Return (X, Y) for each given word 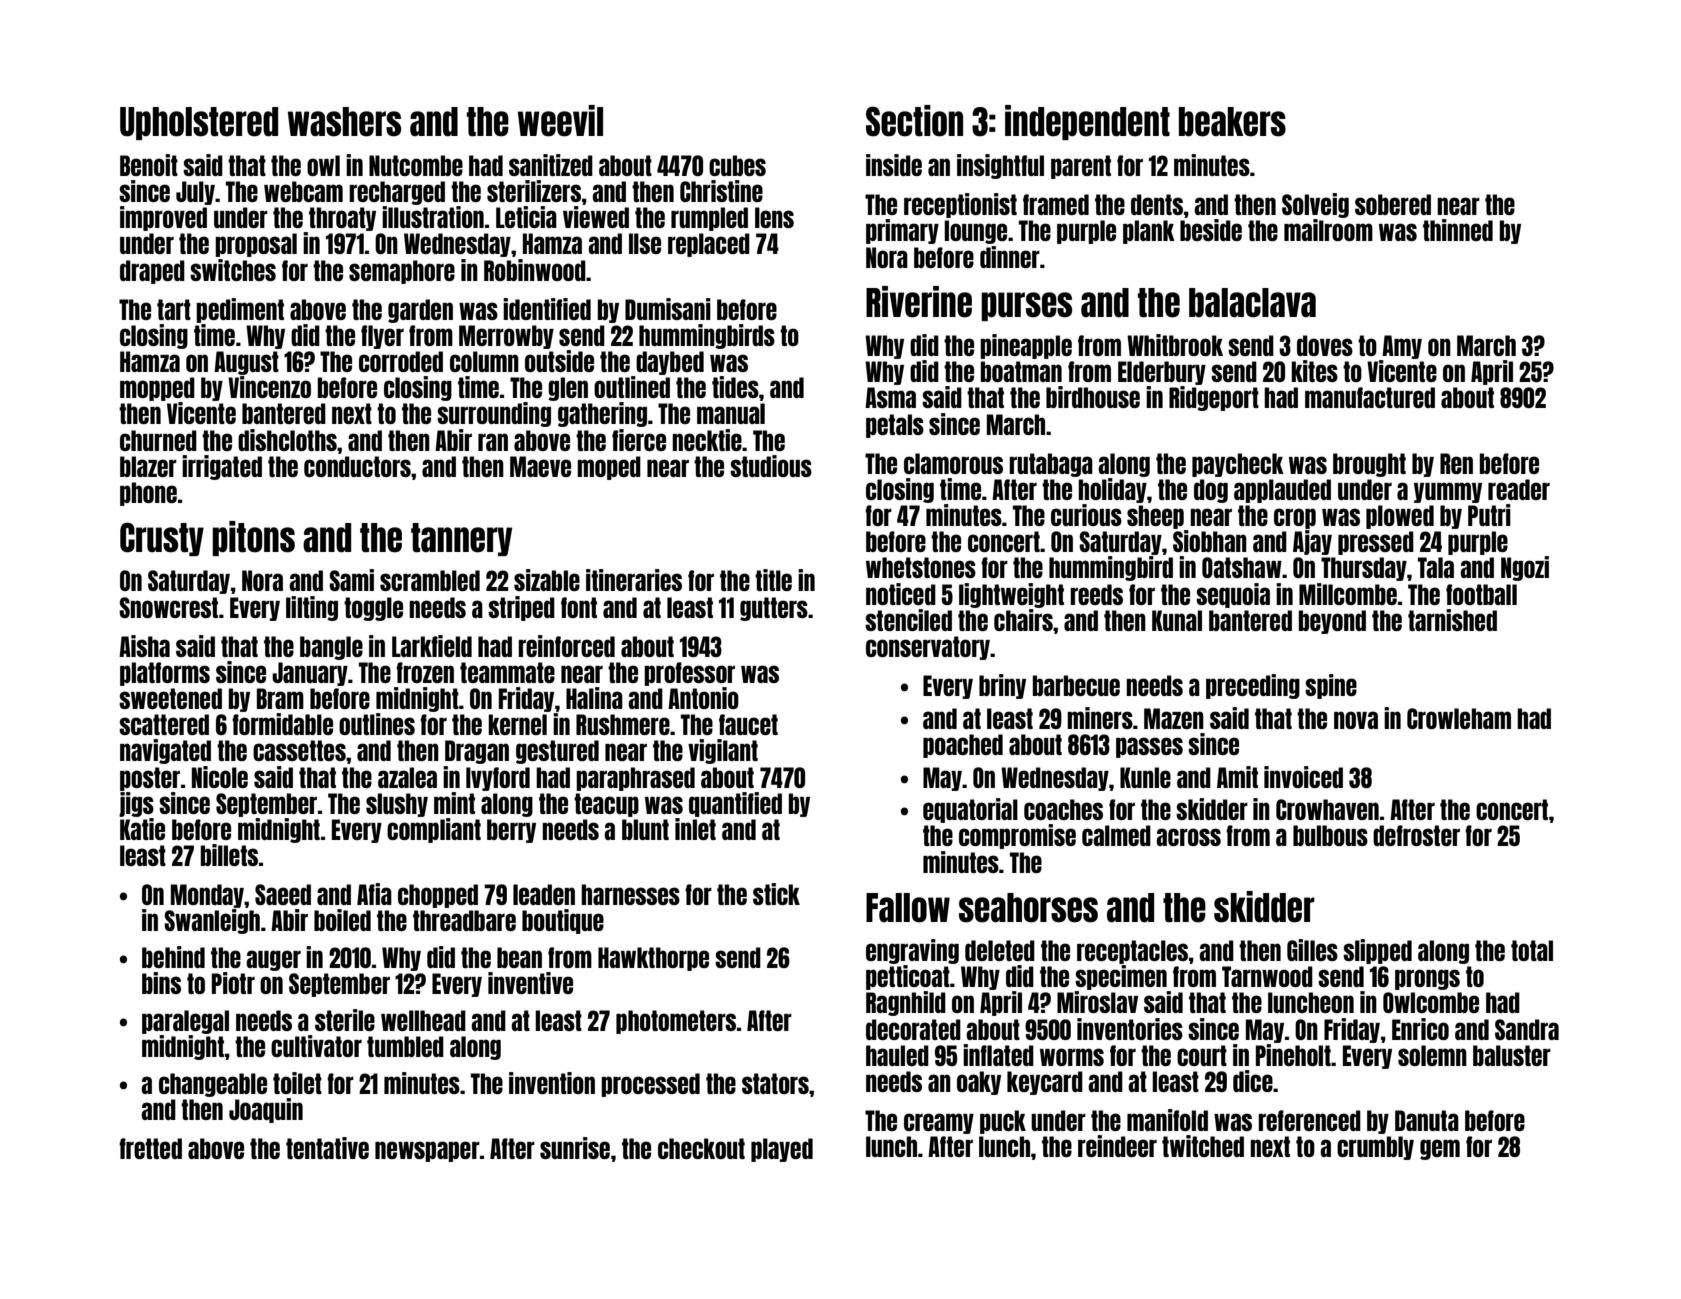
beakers (1232, 122)
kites (1314, 371)
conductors (357, 466)
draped (152, 272)
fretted (150, 1148)
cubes (737, 165)
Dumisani (668, 309)
